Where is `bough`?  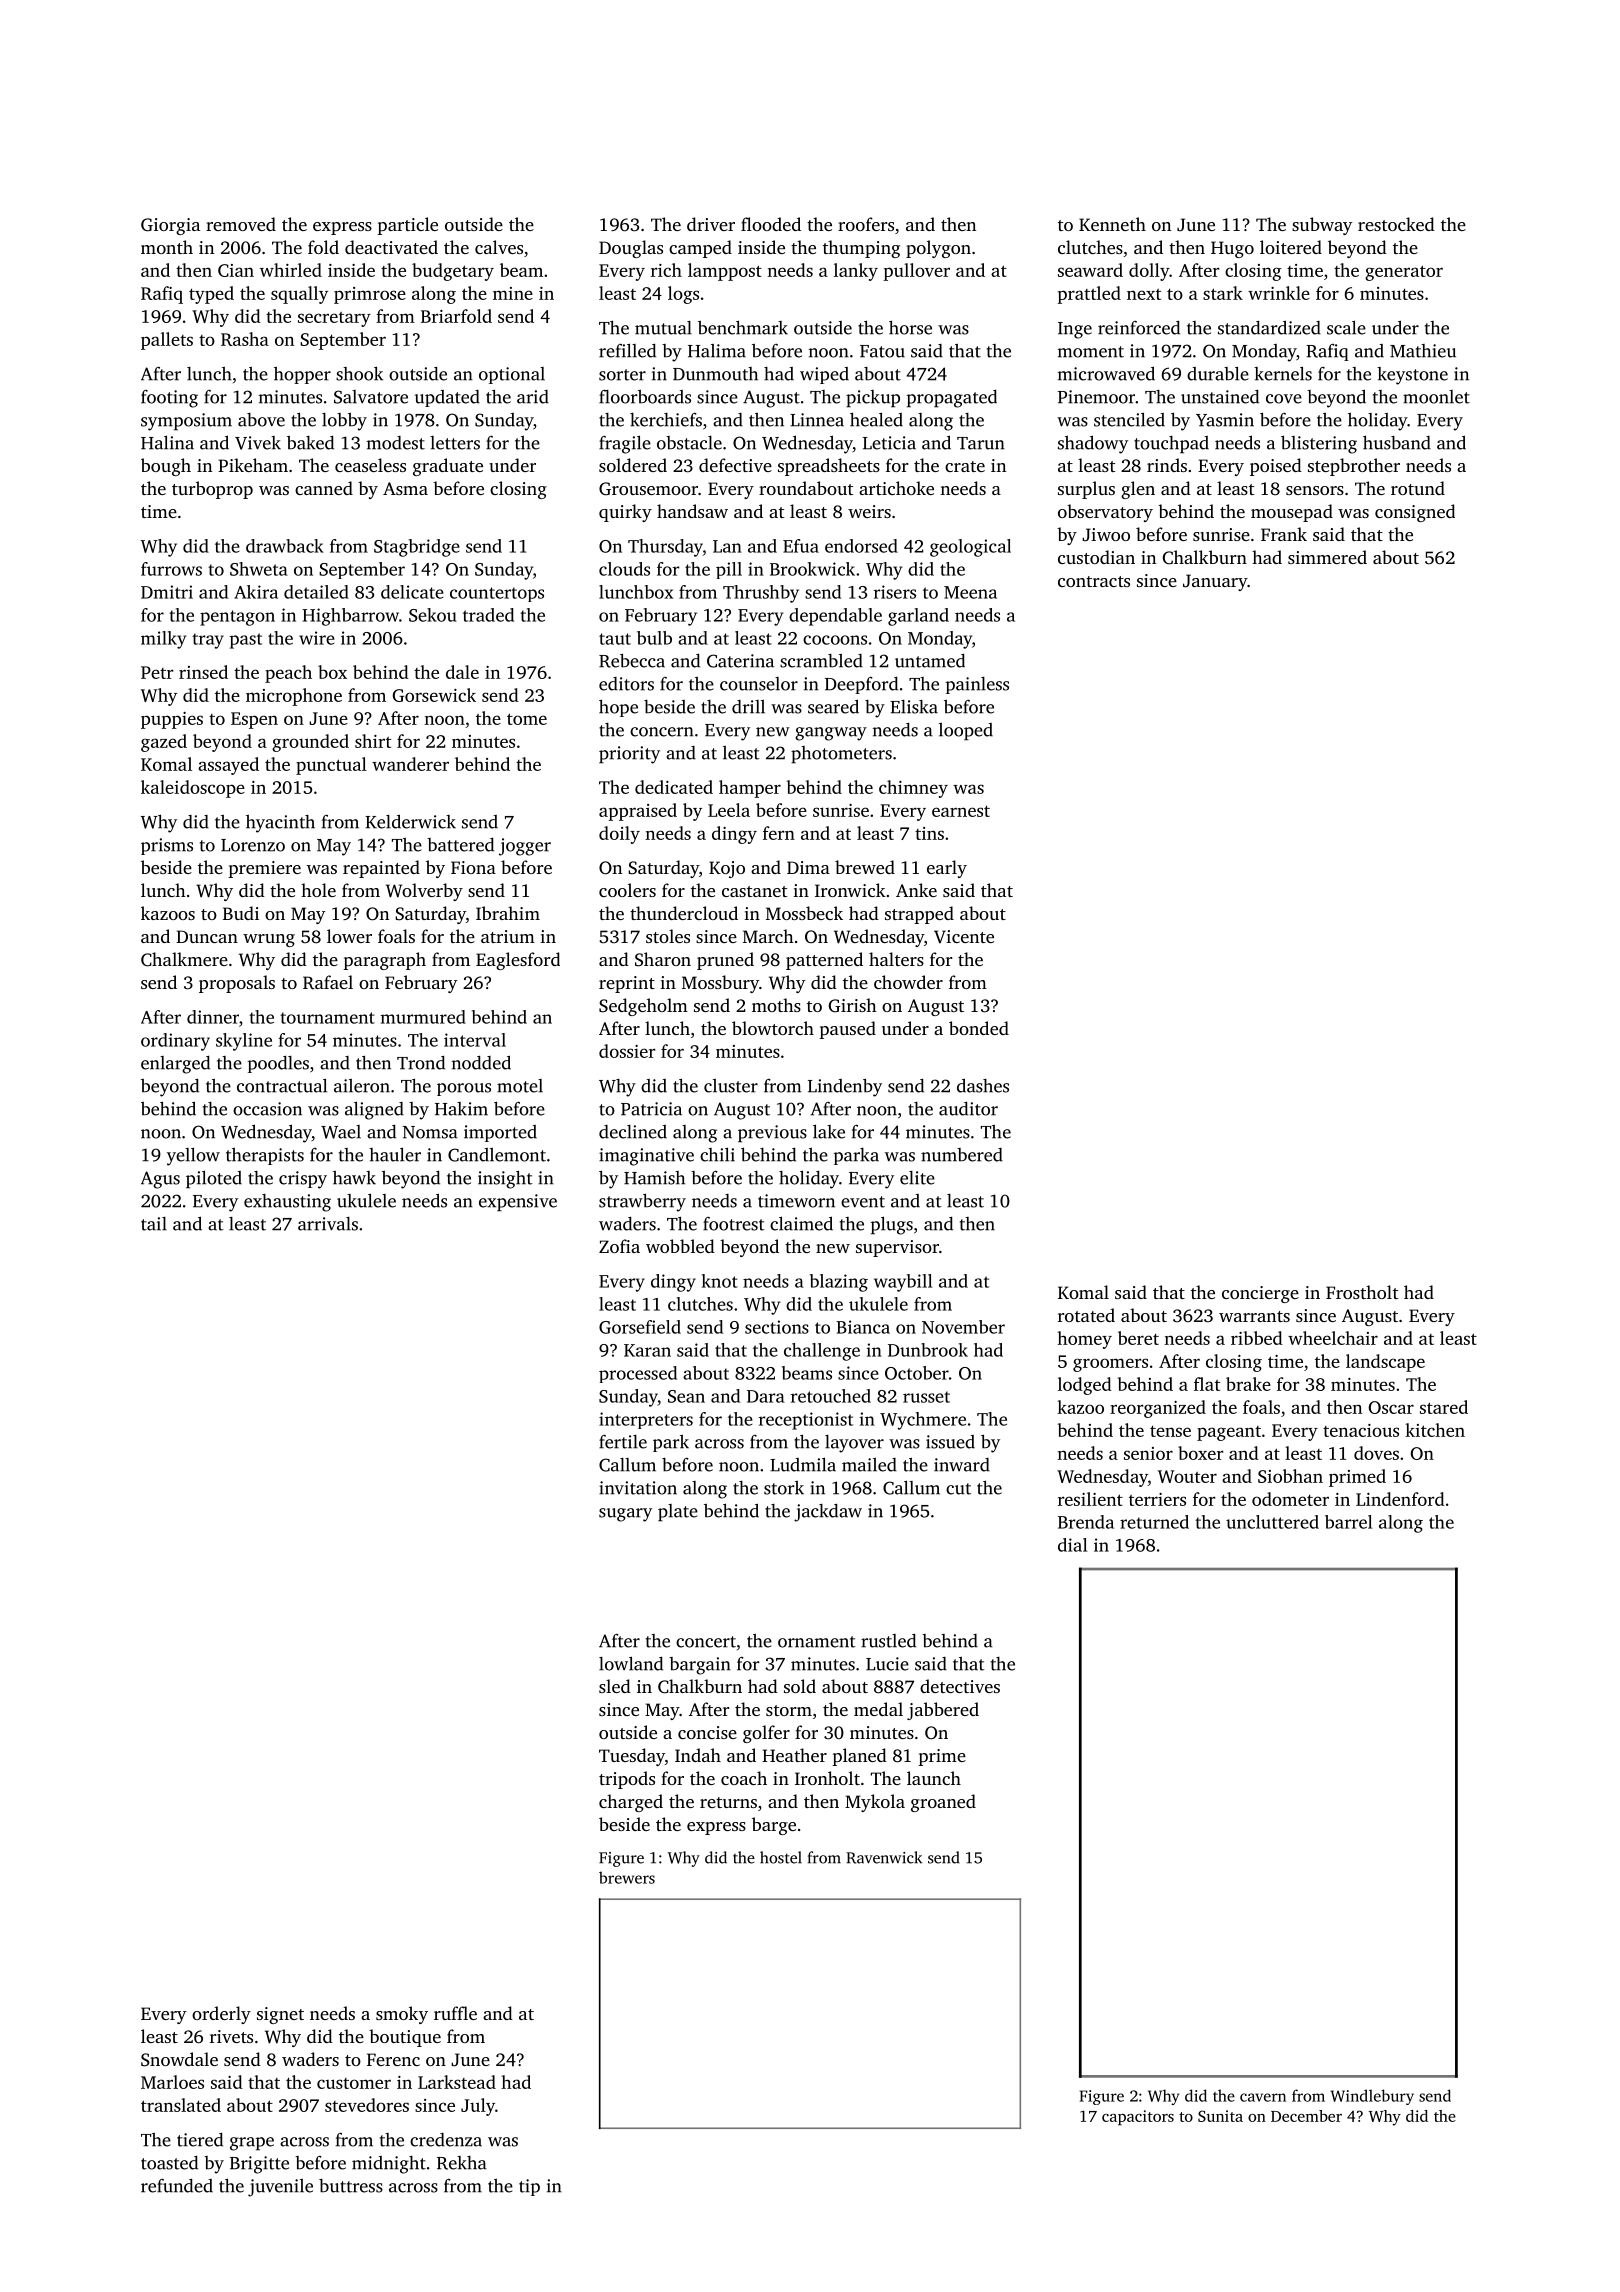
bough is located at coordinates (166, 467).
